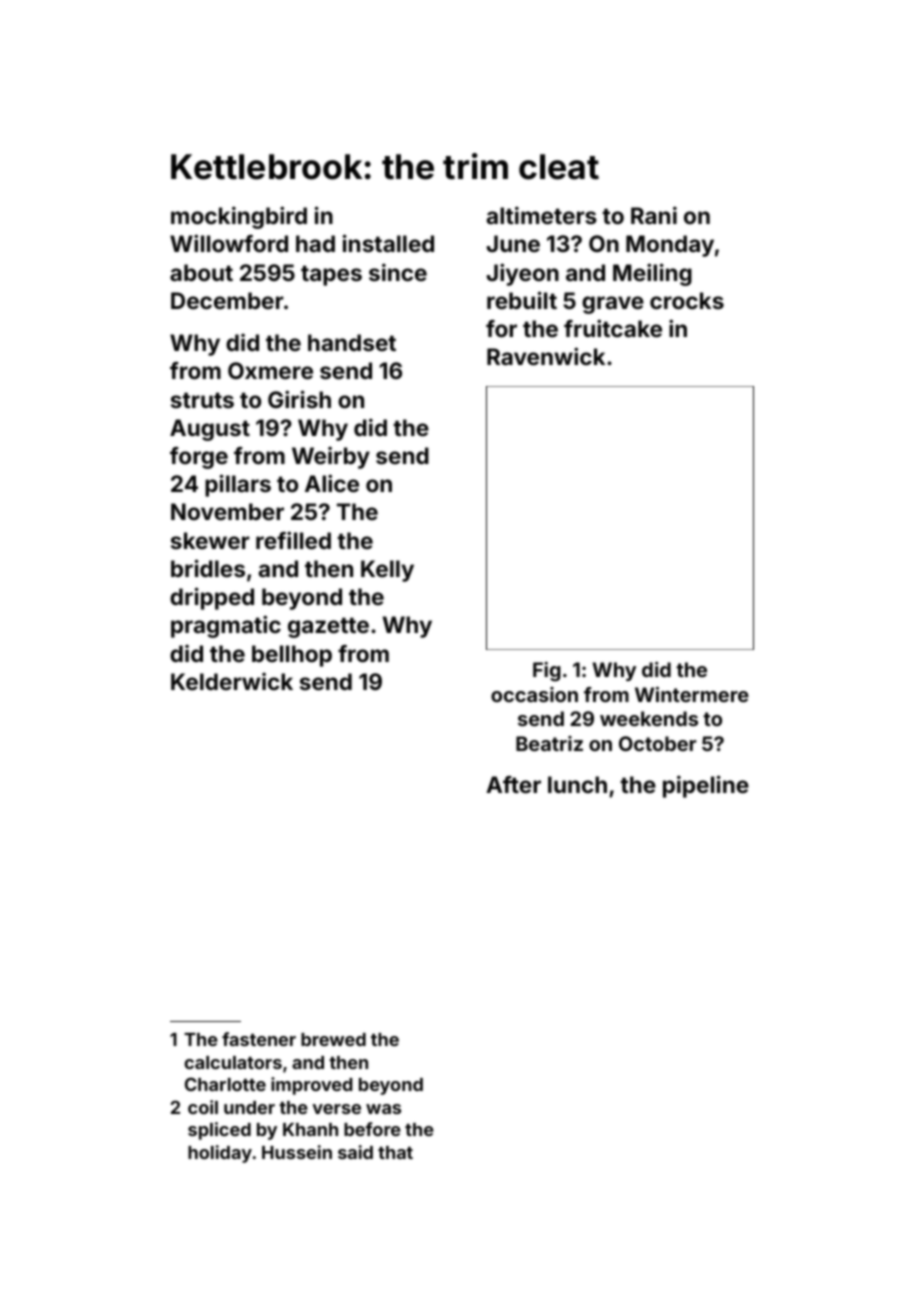  What do you see at coordinates (328, 627) in the screenshot?
I see `gazette` at bounding box center [328, 627].
